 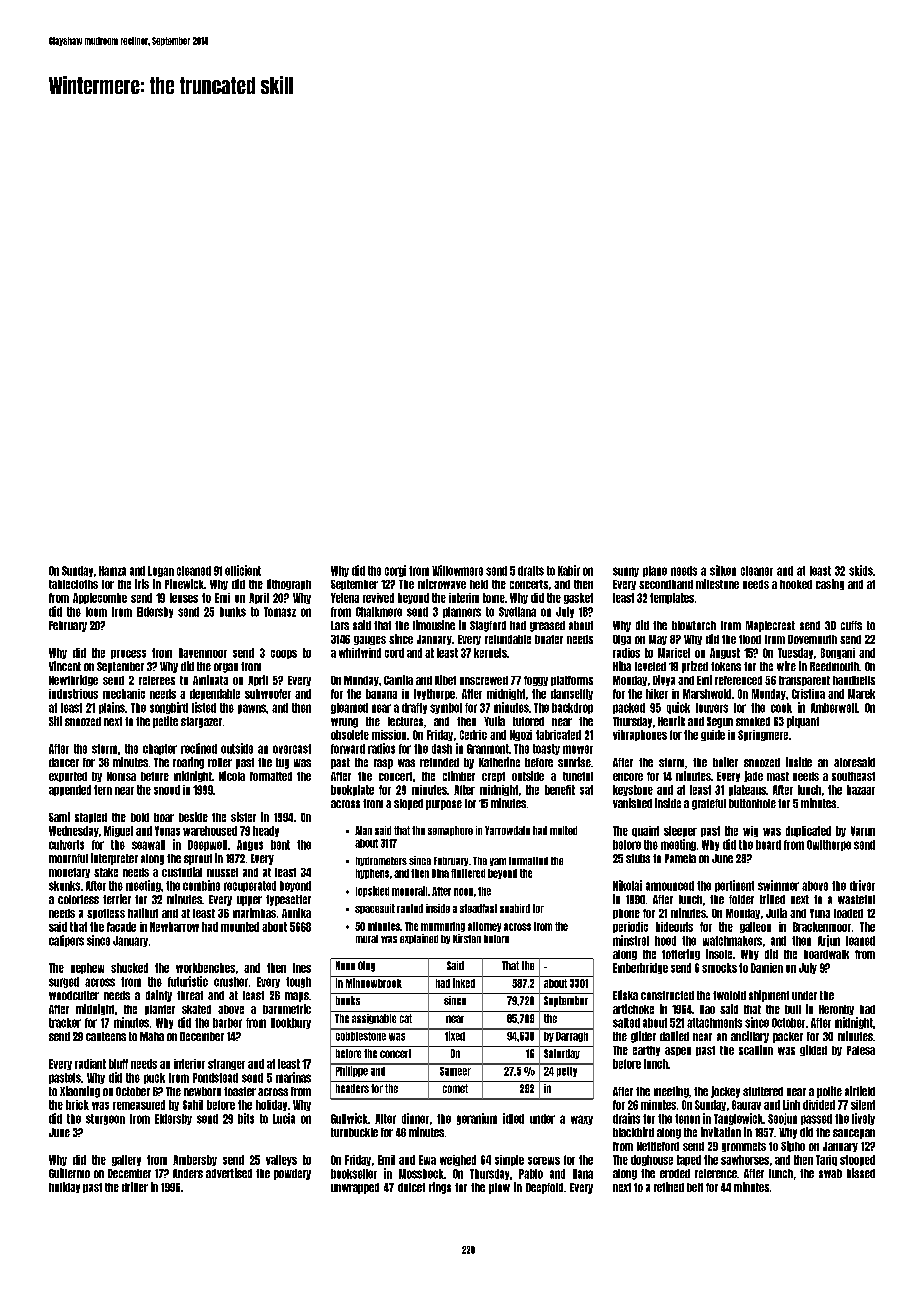 What do you see at coordinates (77, 1105) in the screenshot?
I see `brick` at bounding box center [77, 1105].
